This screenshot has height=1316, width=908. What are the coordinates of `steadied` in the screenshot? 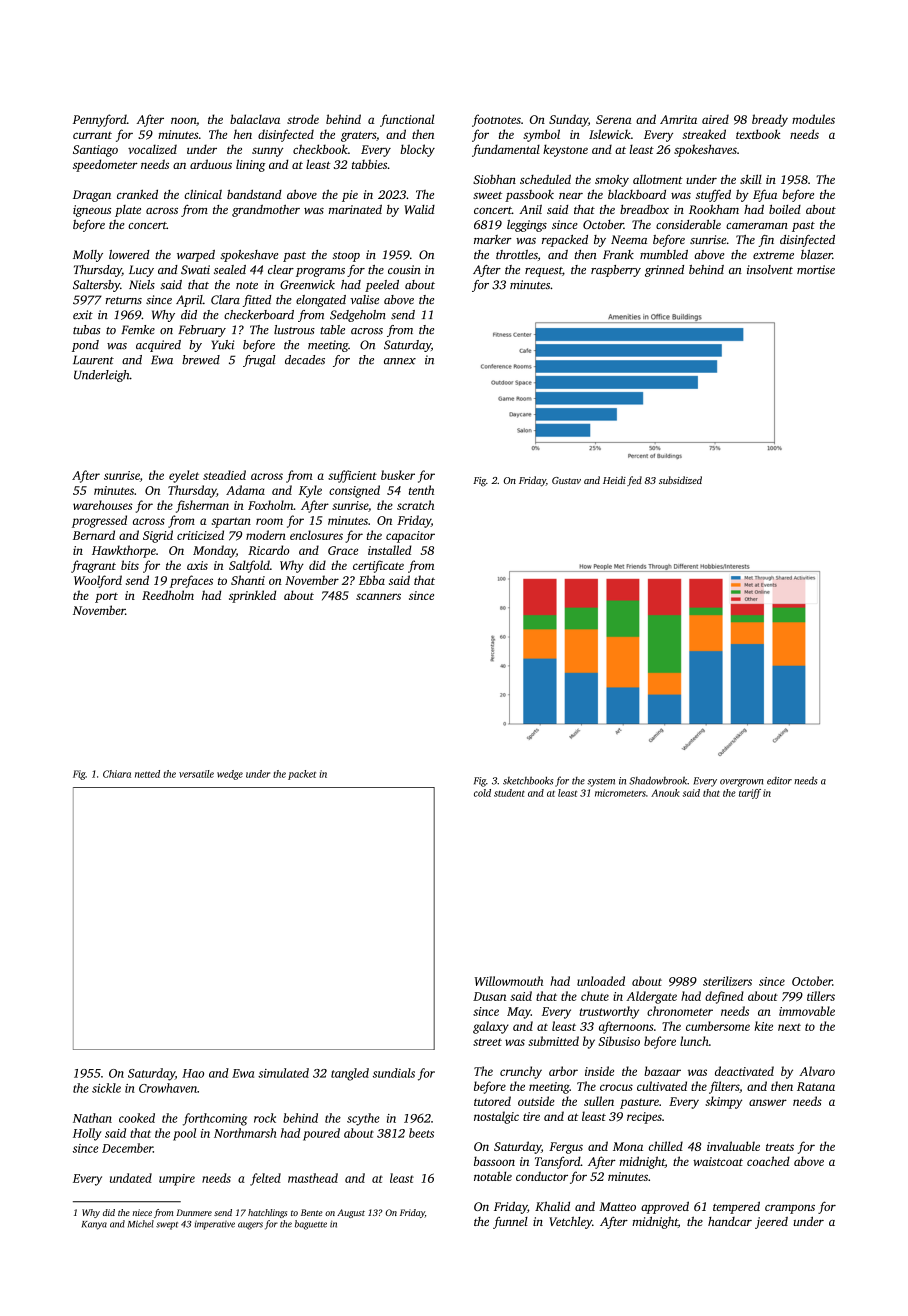 It's located at (224, 475).
